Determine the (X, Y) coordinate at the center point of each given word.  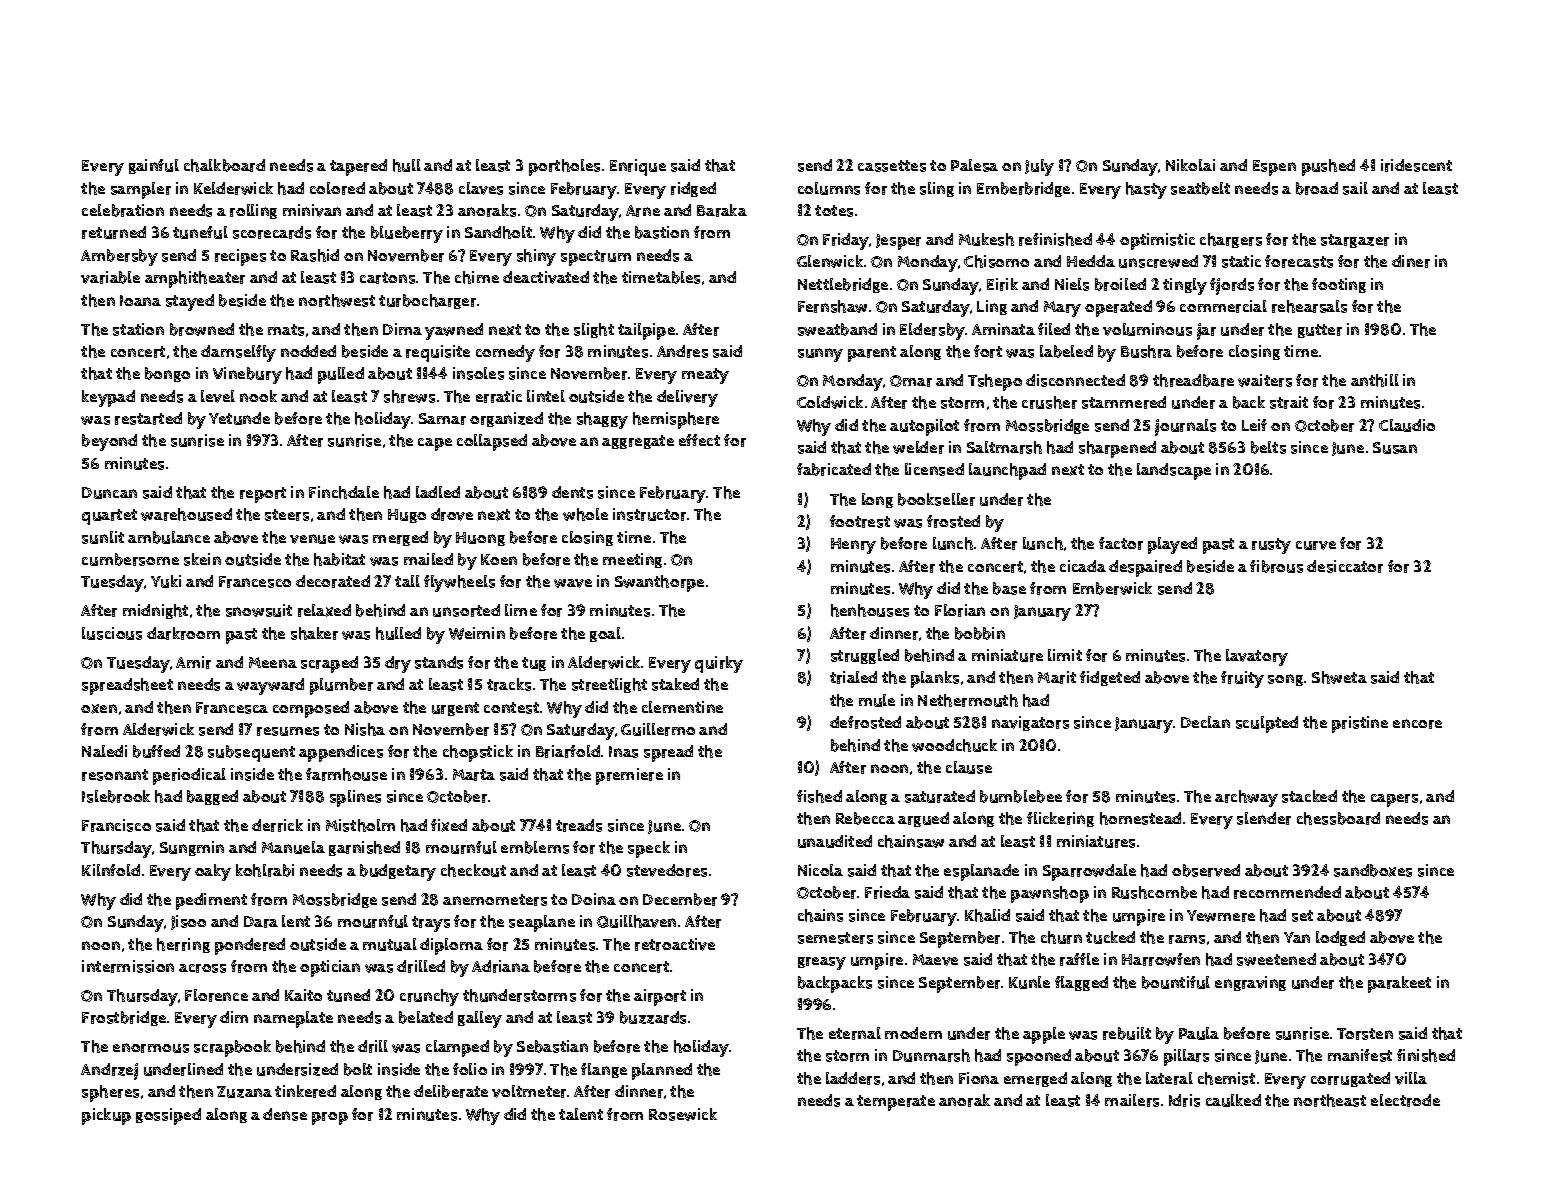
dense (285, 1114)
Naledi (104, 751)
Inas (623, 752)
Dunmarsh (931, 1055)
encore (1417, 724)
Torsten (1365, 1034)
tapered (358, 167)
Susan (1395, 448)
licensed (934, 469)
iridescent (1416, 165)
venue (312, 539)
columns (829, 188)
